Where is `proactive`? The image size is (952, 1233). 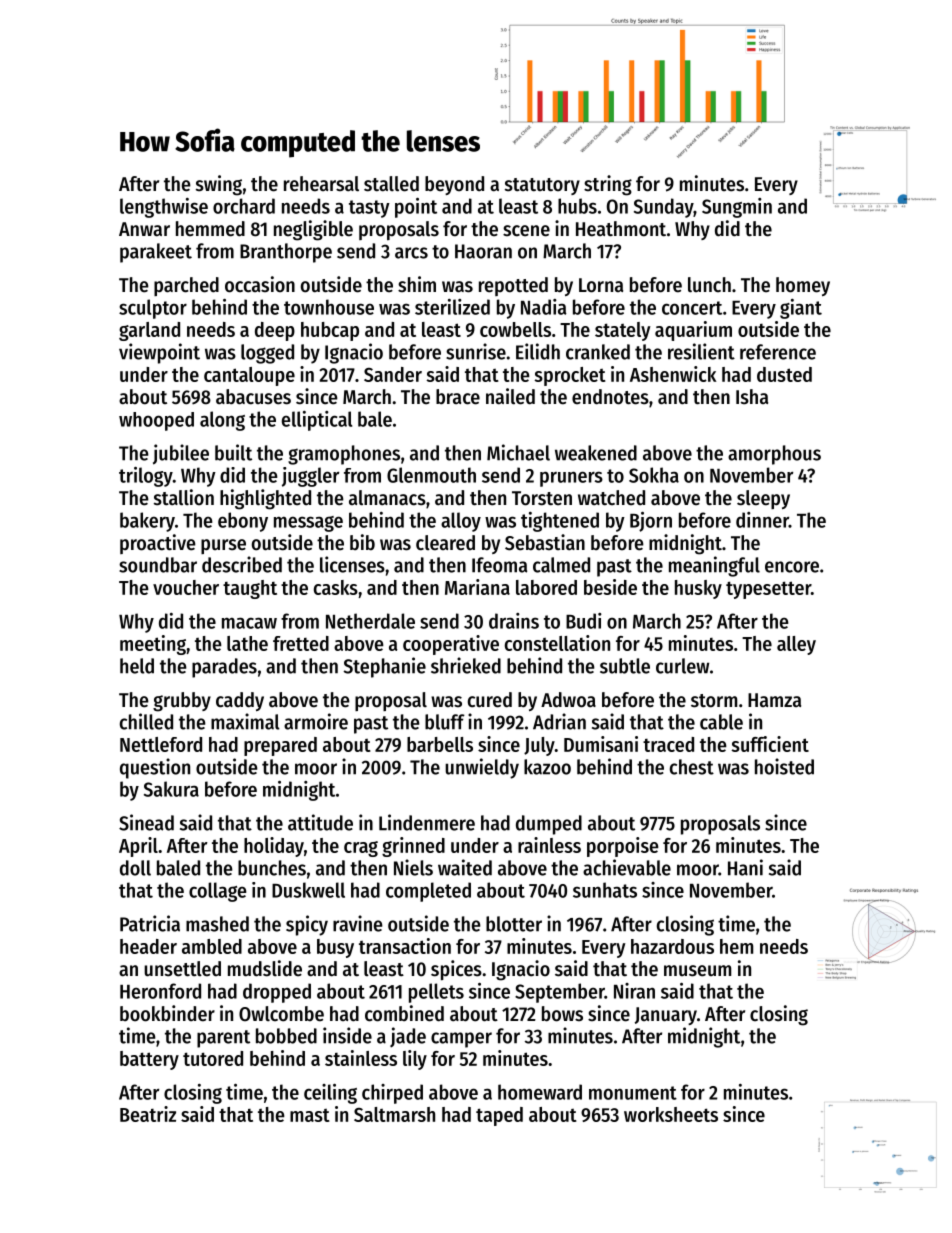 proactive is located at coordinates (158, 544).
